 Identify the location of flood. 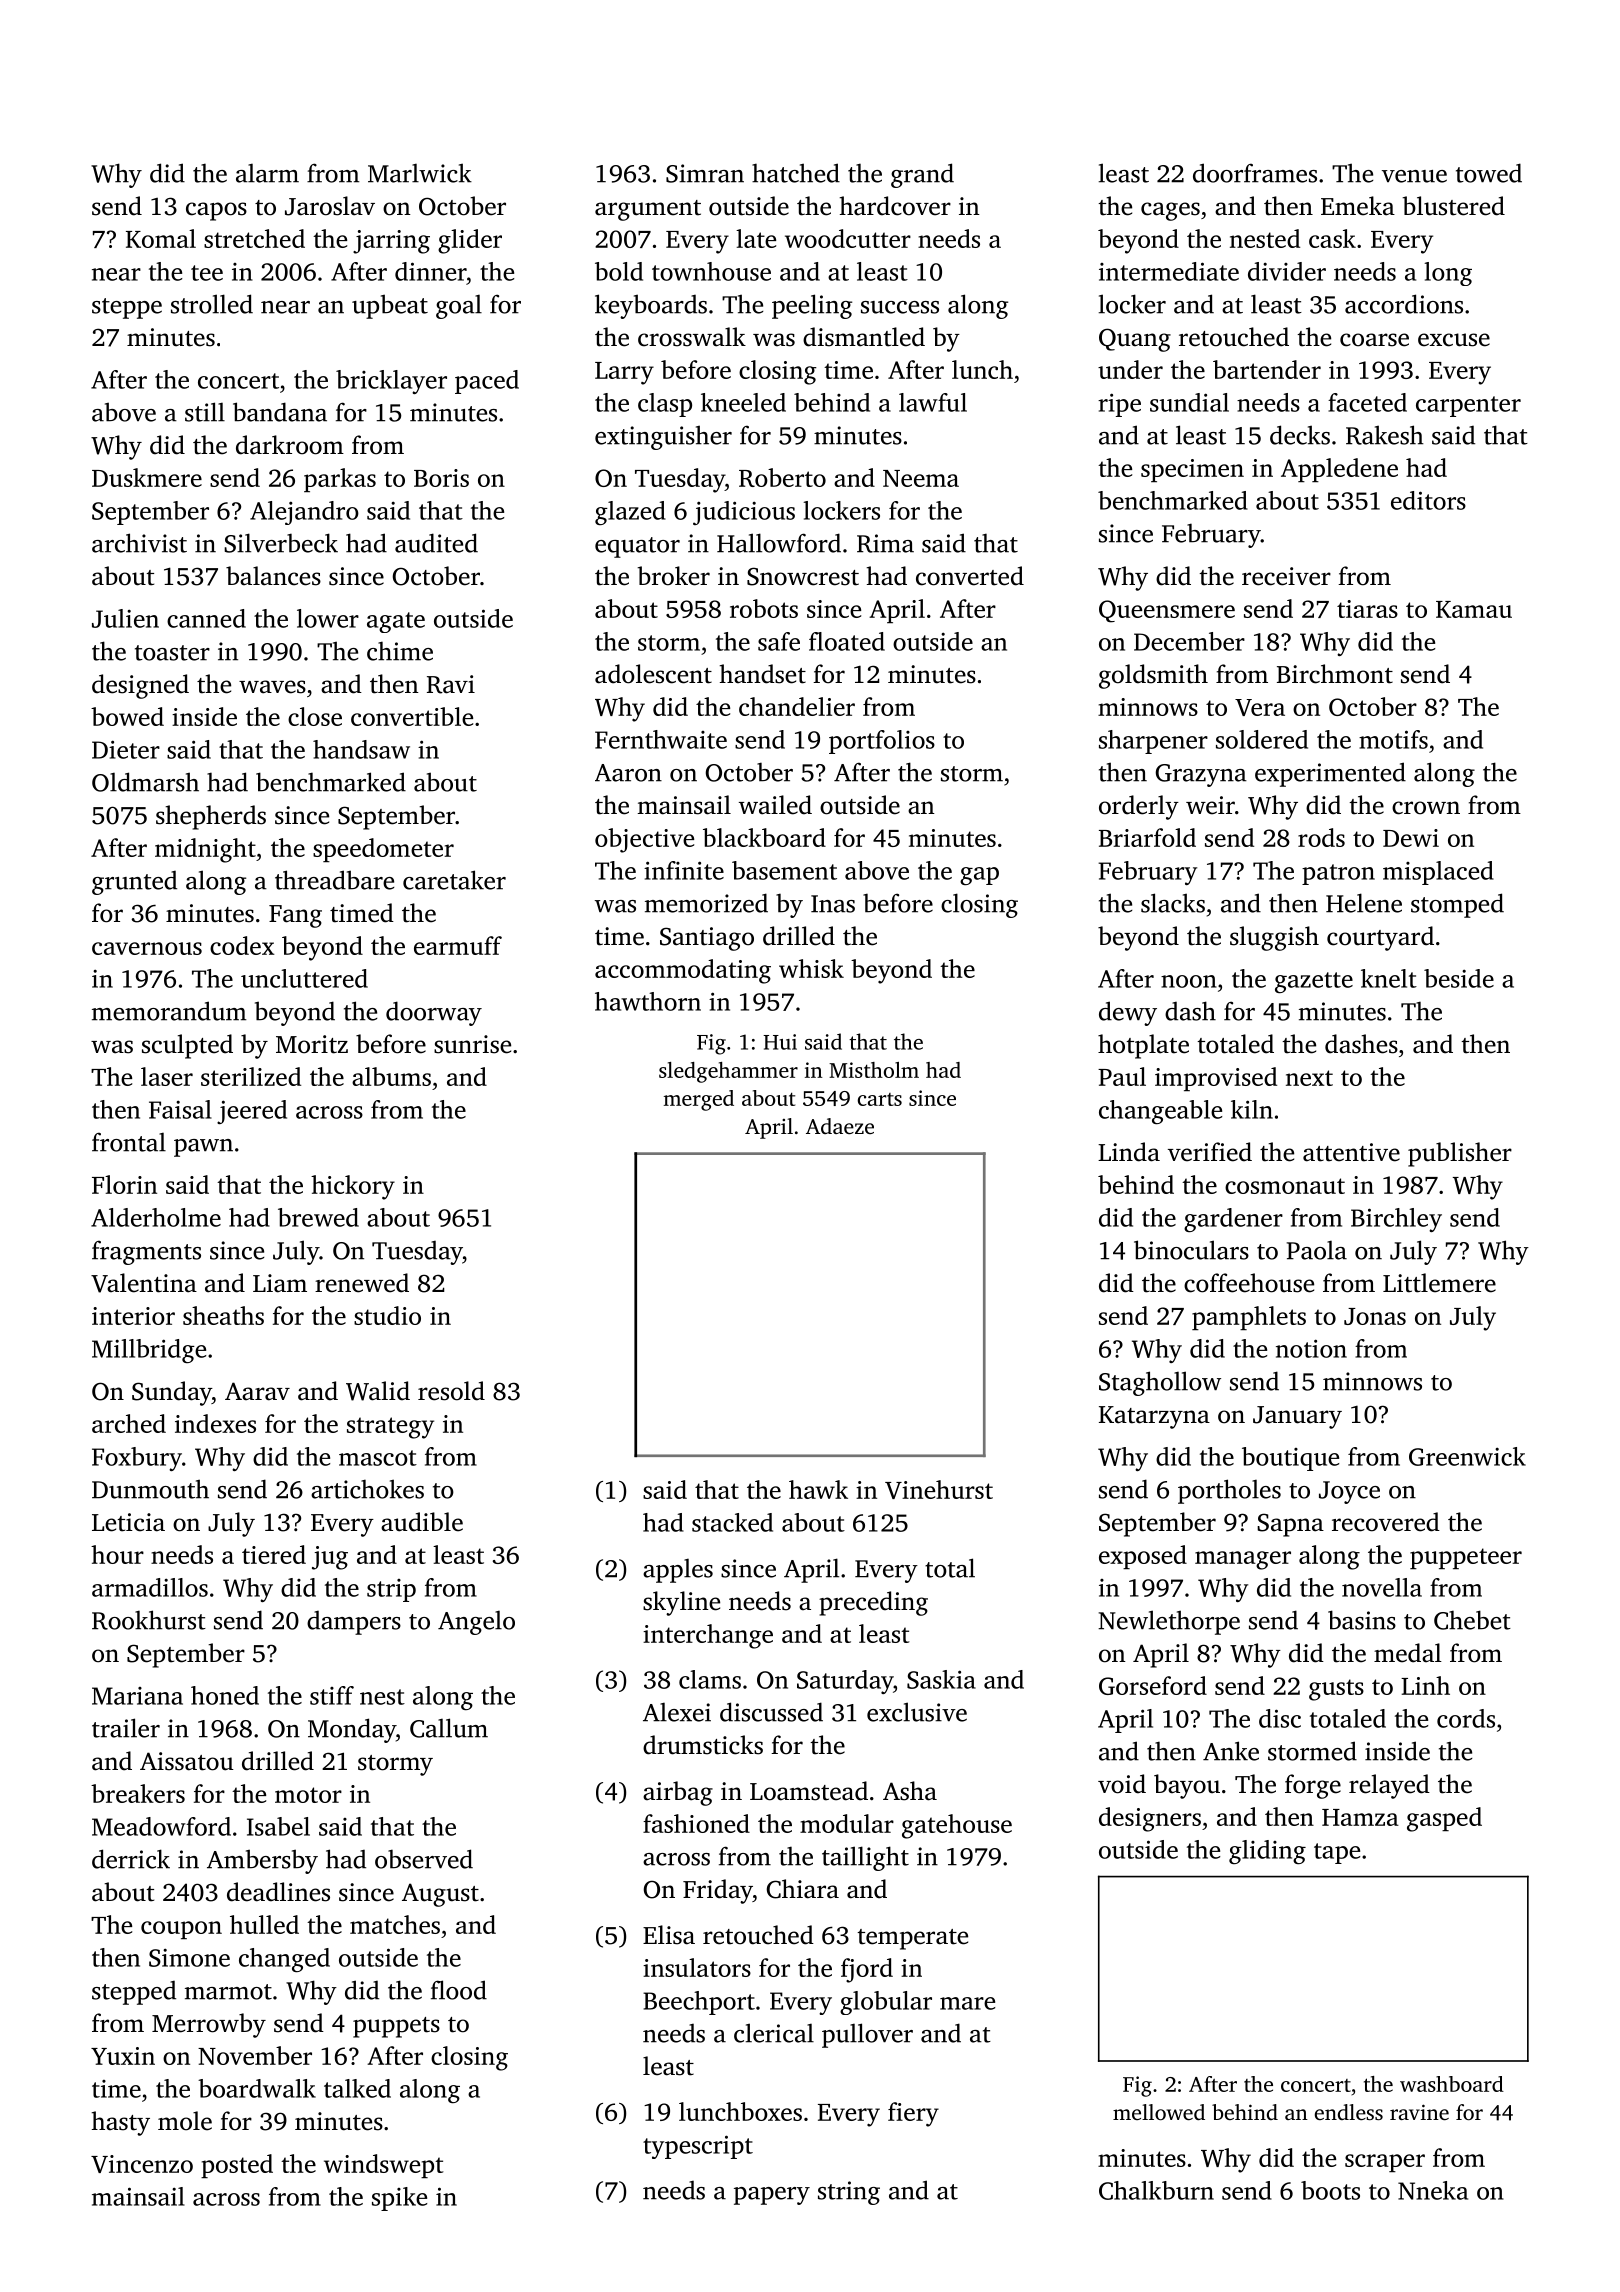
(459, 1990).
